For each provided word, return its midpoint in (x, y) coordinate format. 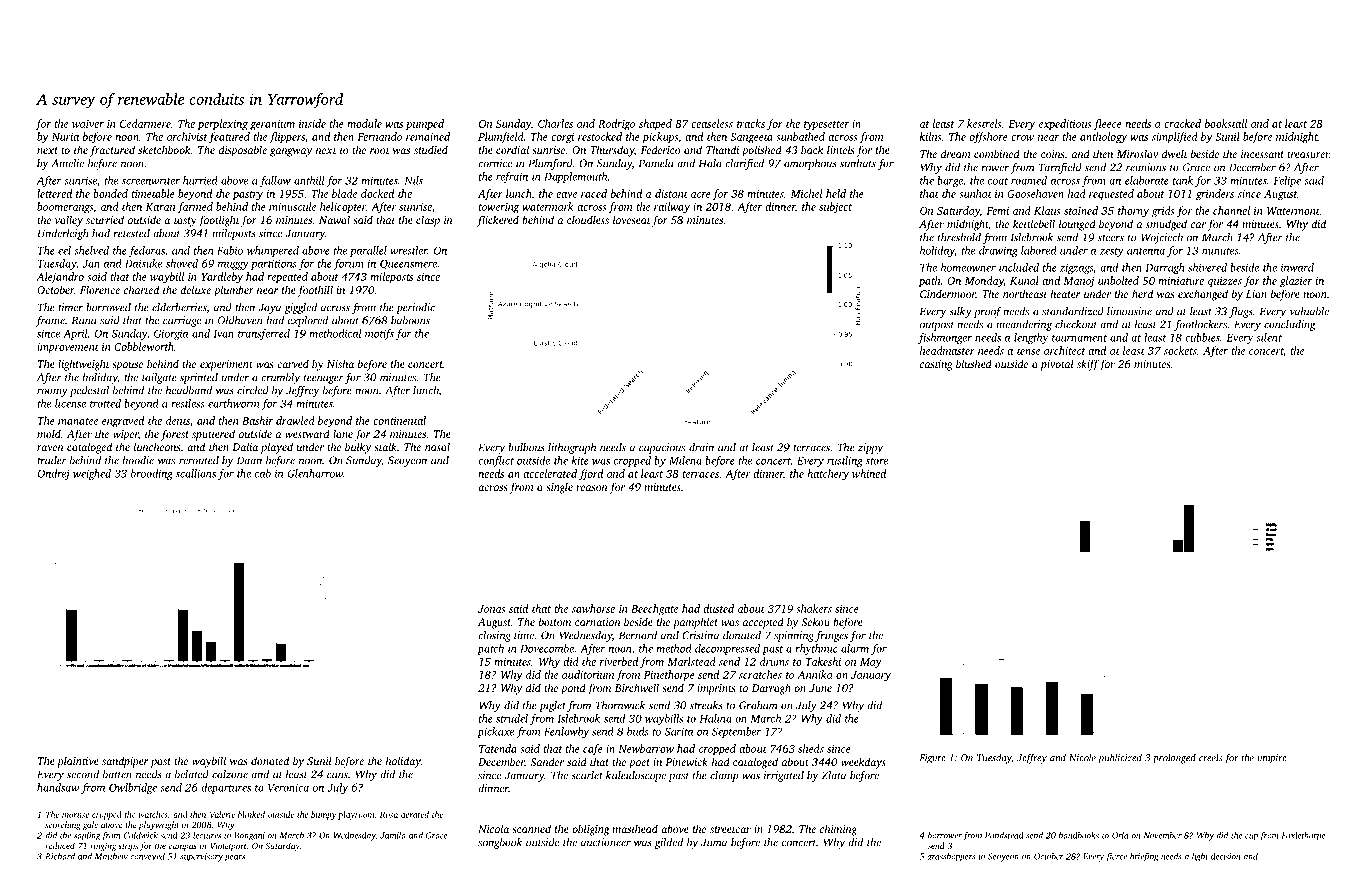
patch (490, 649)
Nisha (340, 363)
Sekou (815, 621)
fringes (831, 636)
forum (348, 264)
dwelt (1175, 153)
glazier (1296, 282)
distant (671, 193)
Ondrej (53, 474)
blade (344, 193)
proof (987, 312)
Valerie (222, 814)
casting (936, 365)
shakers (814, 608)
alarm (855, 648)
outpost (937, 326)
